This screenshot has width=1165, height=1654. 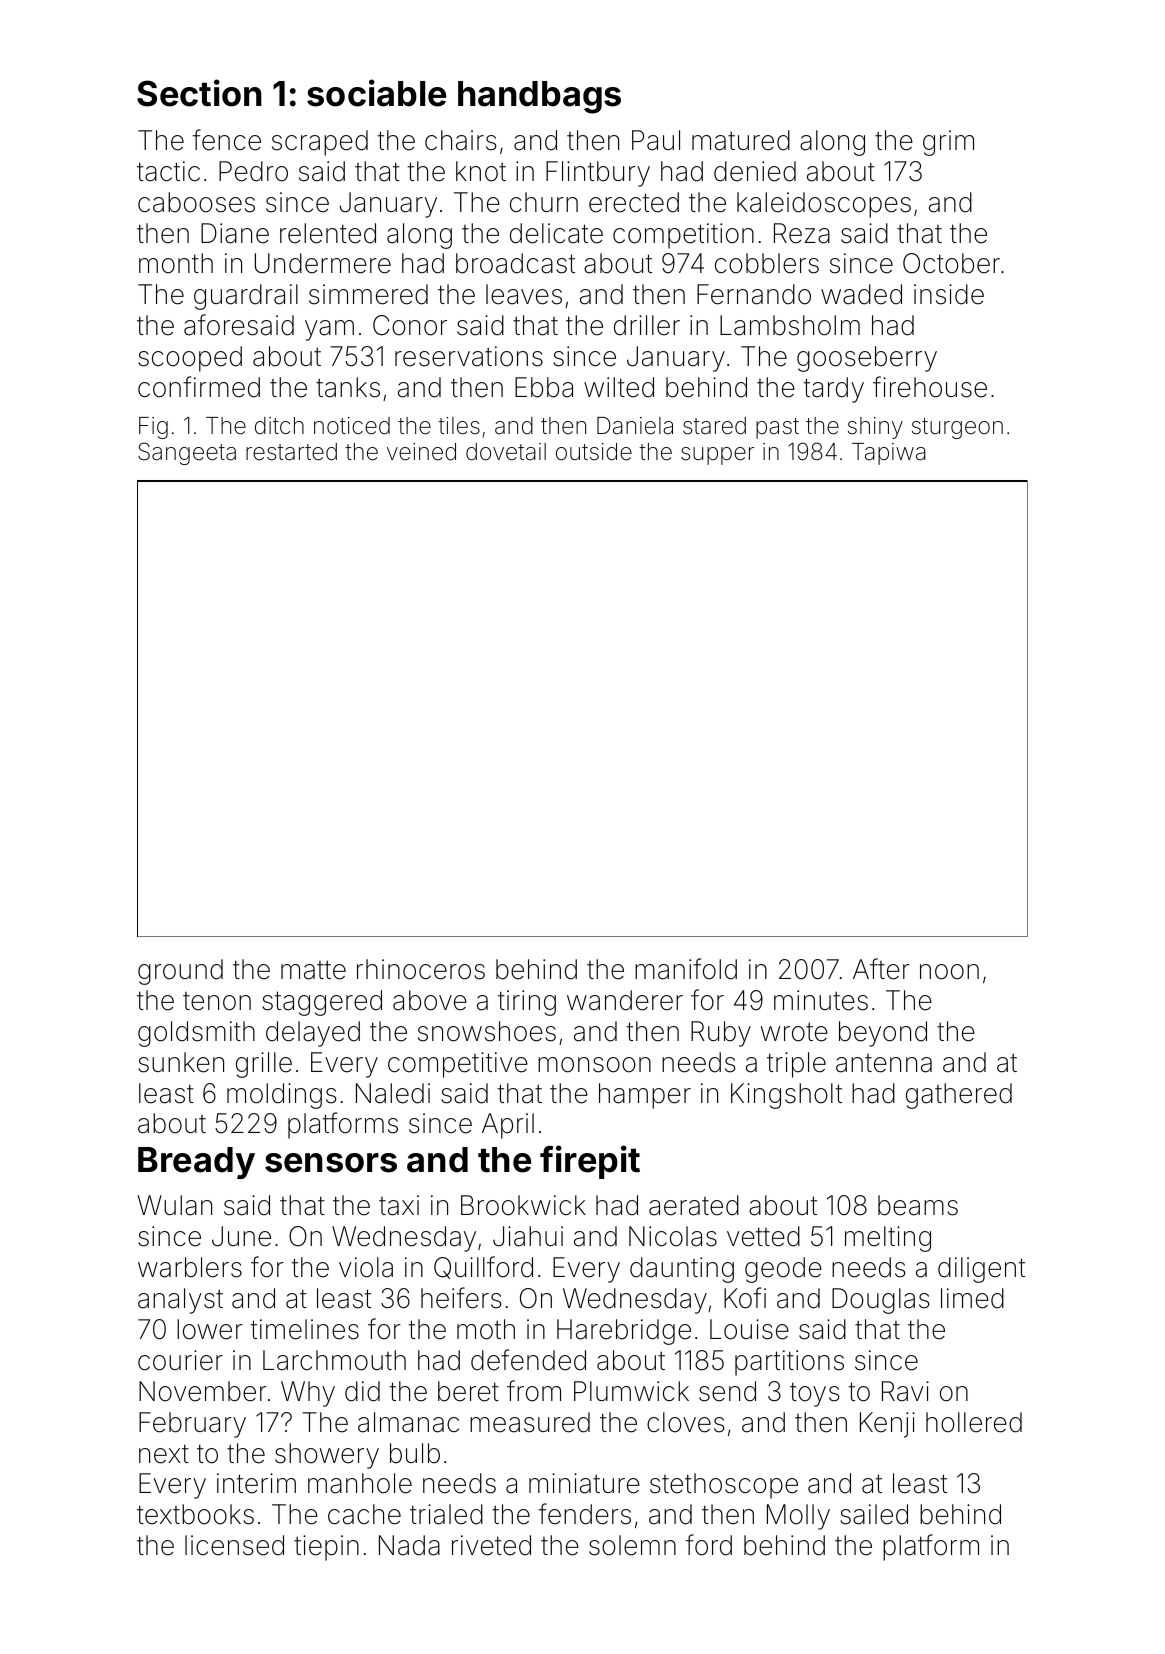 I want to click on Ruby, so click(x=721, y=1034).
